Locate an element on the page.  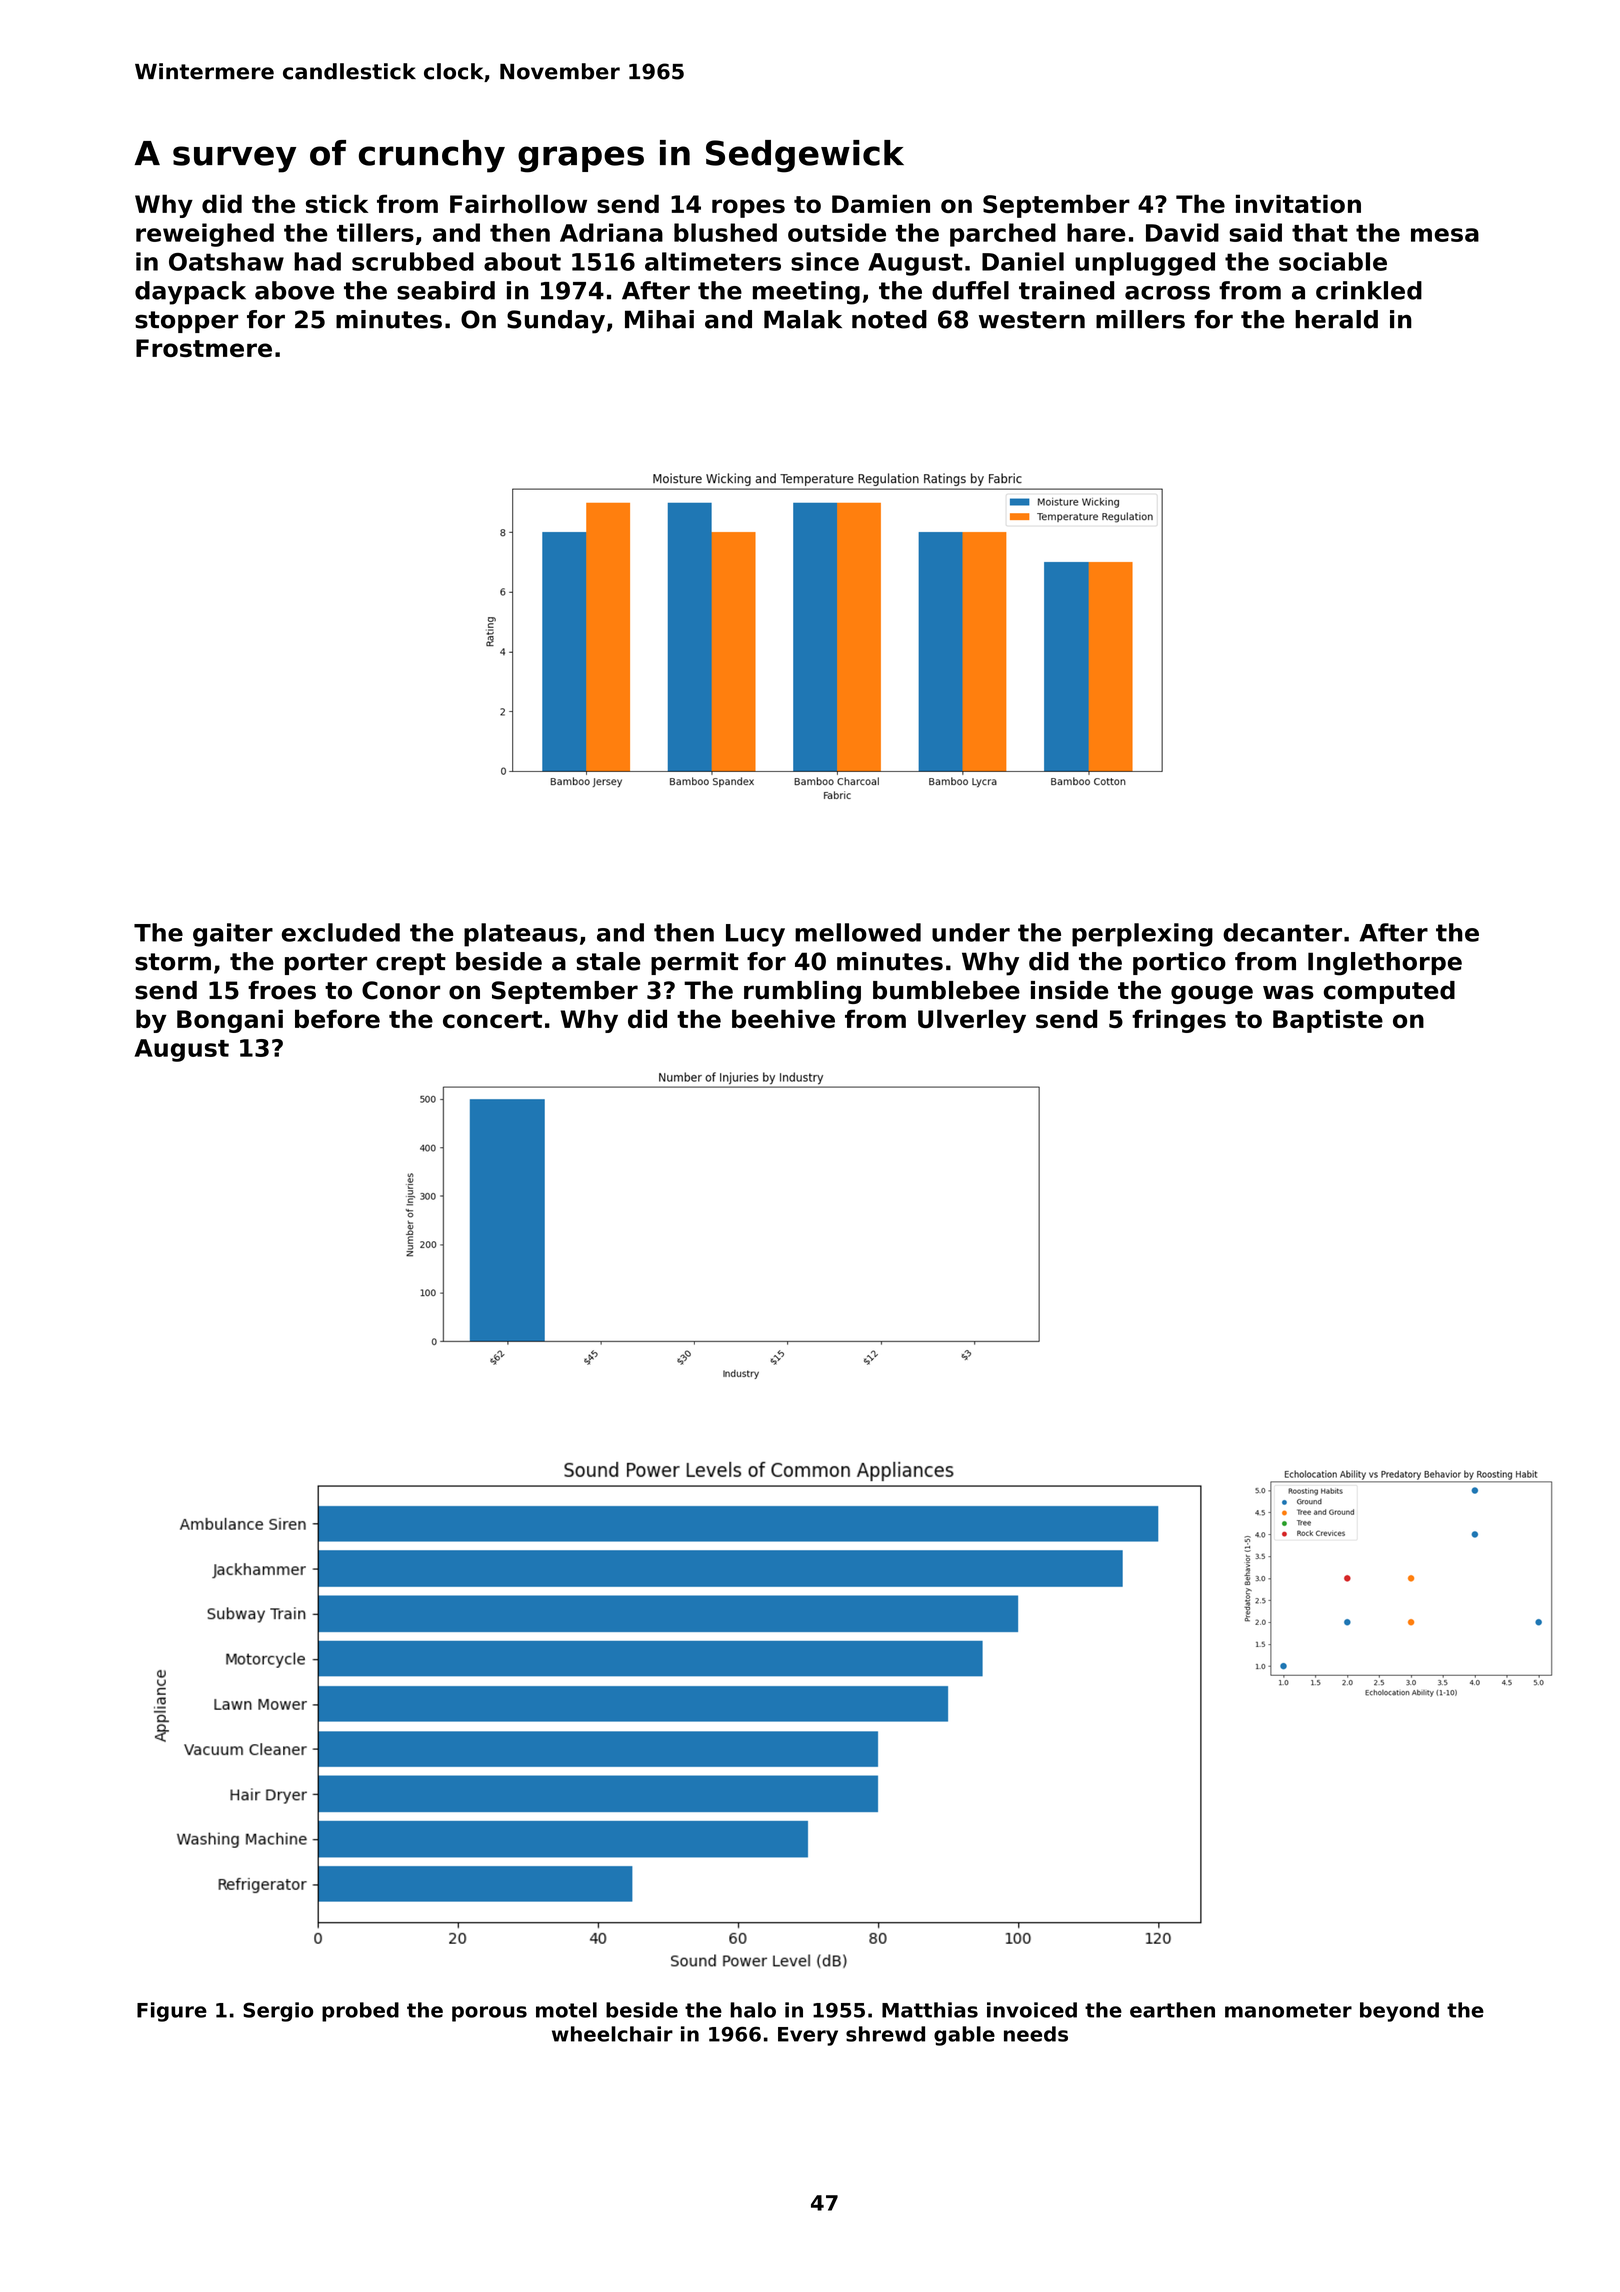
gaiter is located at coordinates (233, 935).
